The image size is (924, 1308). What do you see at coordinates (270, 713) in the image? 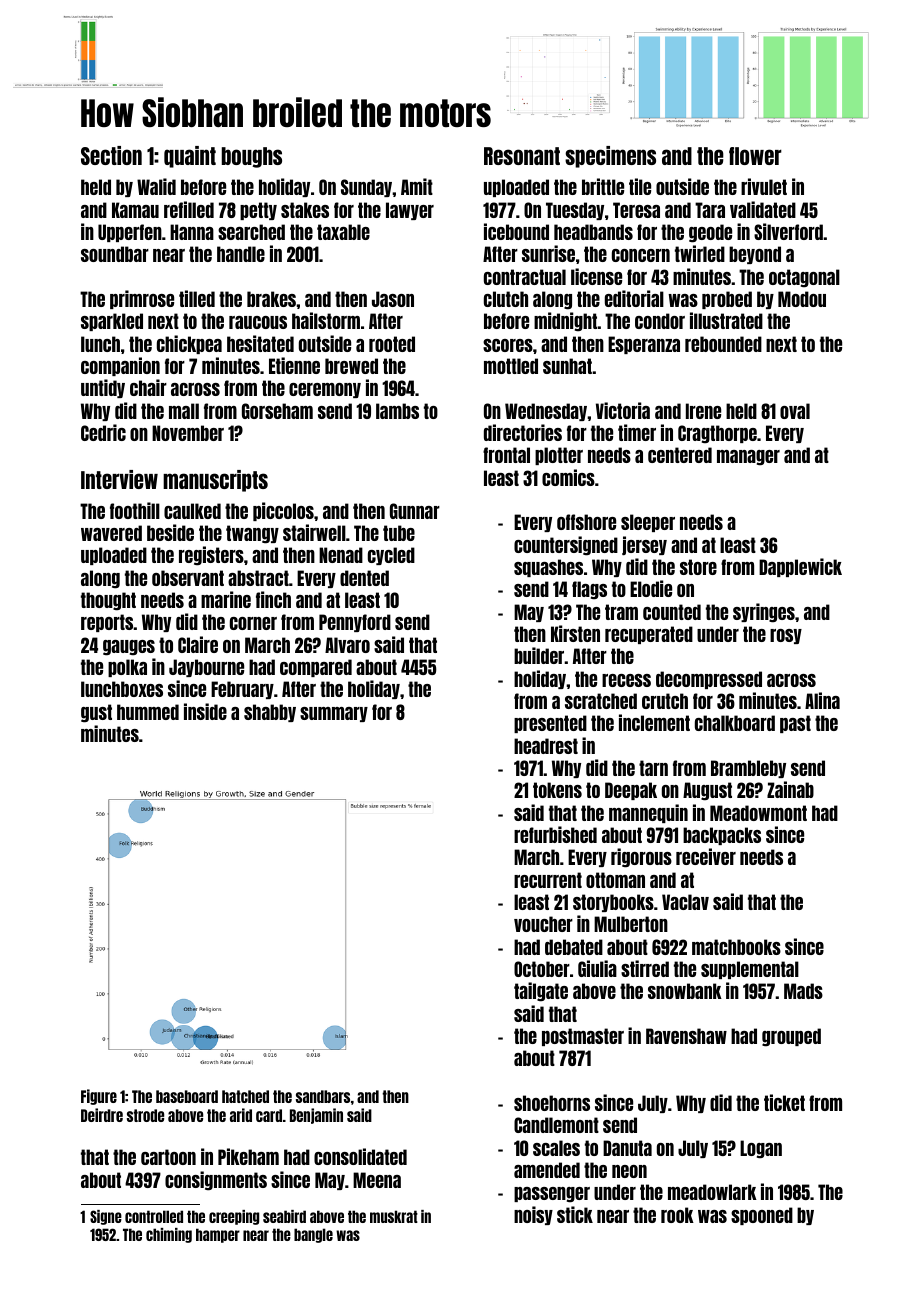
I see `shabby` at bounding box center [270, 713].
